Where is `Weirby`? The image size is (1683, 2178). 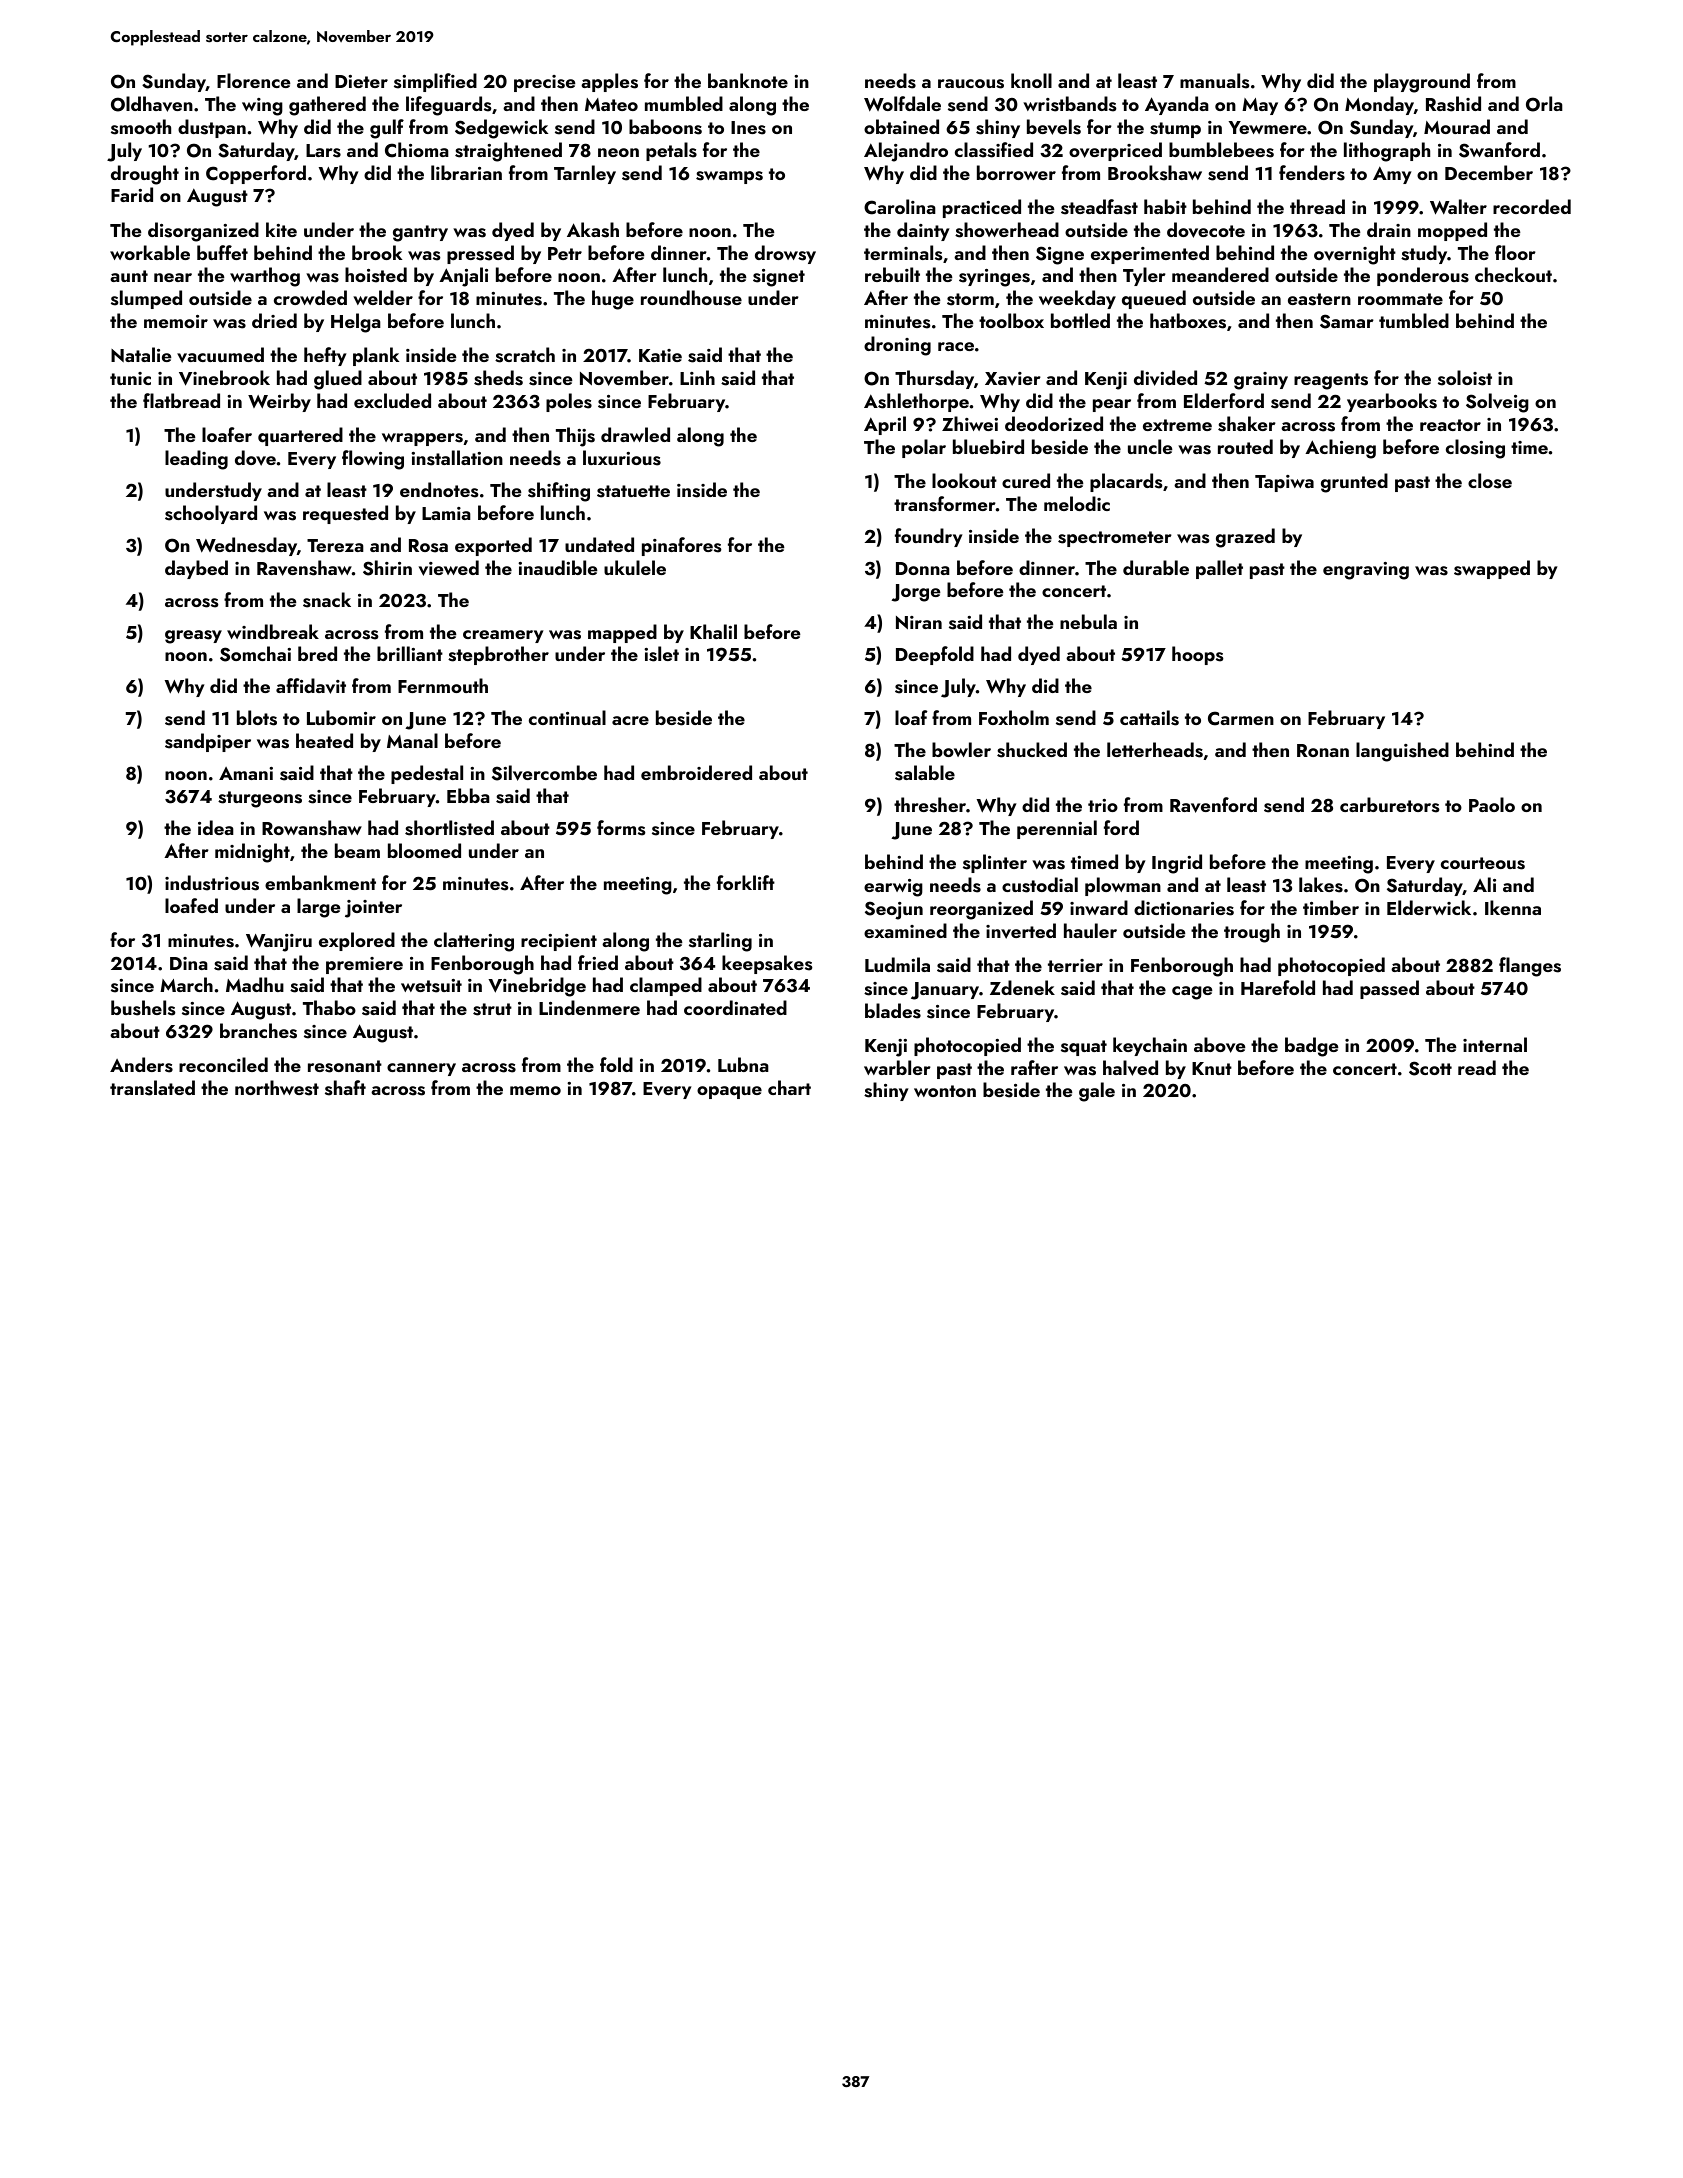 Weirby is located at coordinates (279, 402).
